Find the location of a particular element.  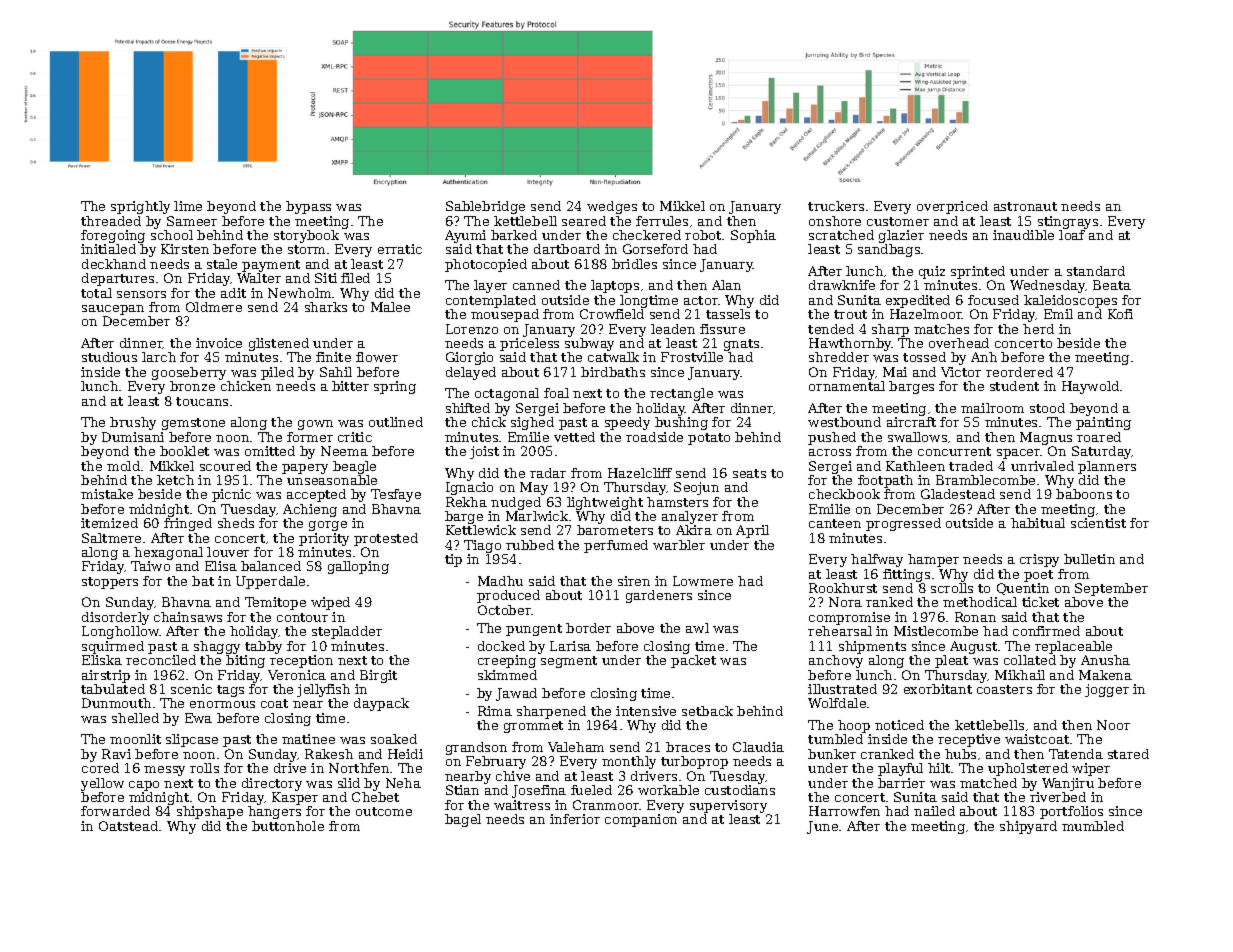

saucepan is located at coordinates (113, 310).
